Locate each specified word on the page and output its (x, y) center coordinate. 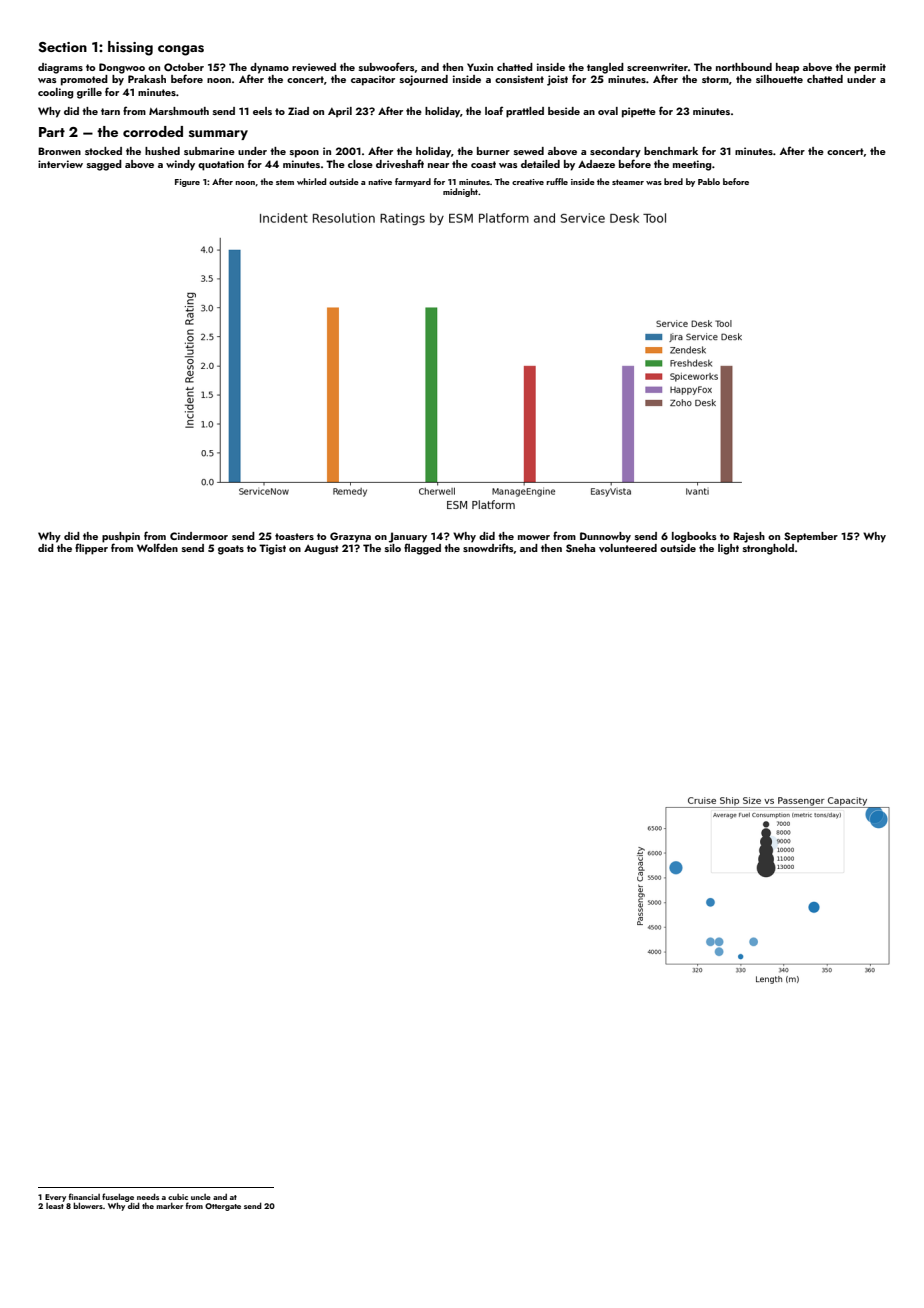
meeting (692, 165)
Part (52, 132)
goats (231, 550)
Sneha (580, 548)
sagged (104, 165)
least (55, 1206)
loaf (494, 110)
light (728, 549)
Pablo (709, 181)
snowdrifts (488, 547)
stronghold (768, 549)
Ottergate (223, 1207)
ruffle (557, 181)
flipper (91, 549)
